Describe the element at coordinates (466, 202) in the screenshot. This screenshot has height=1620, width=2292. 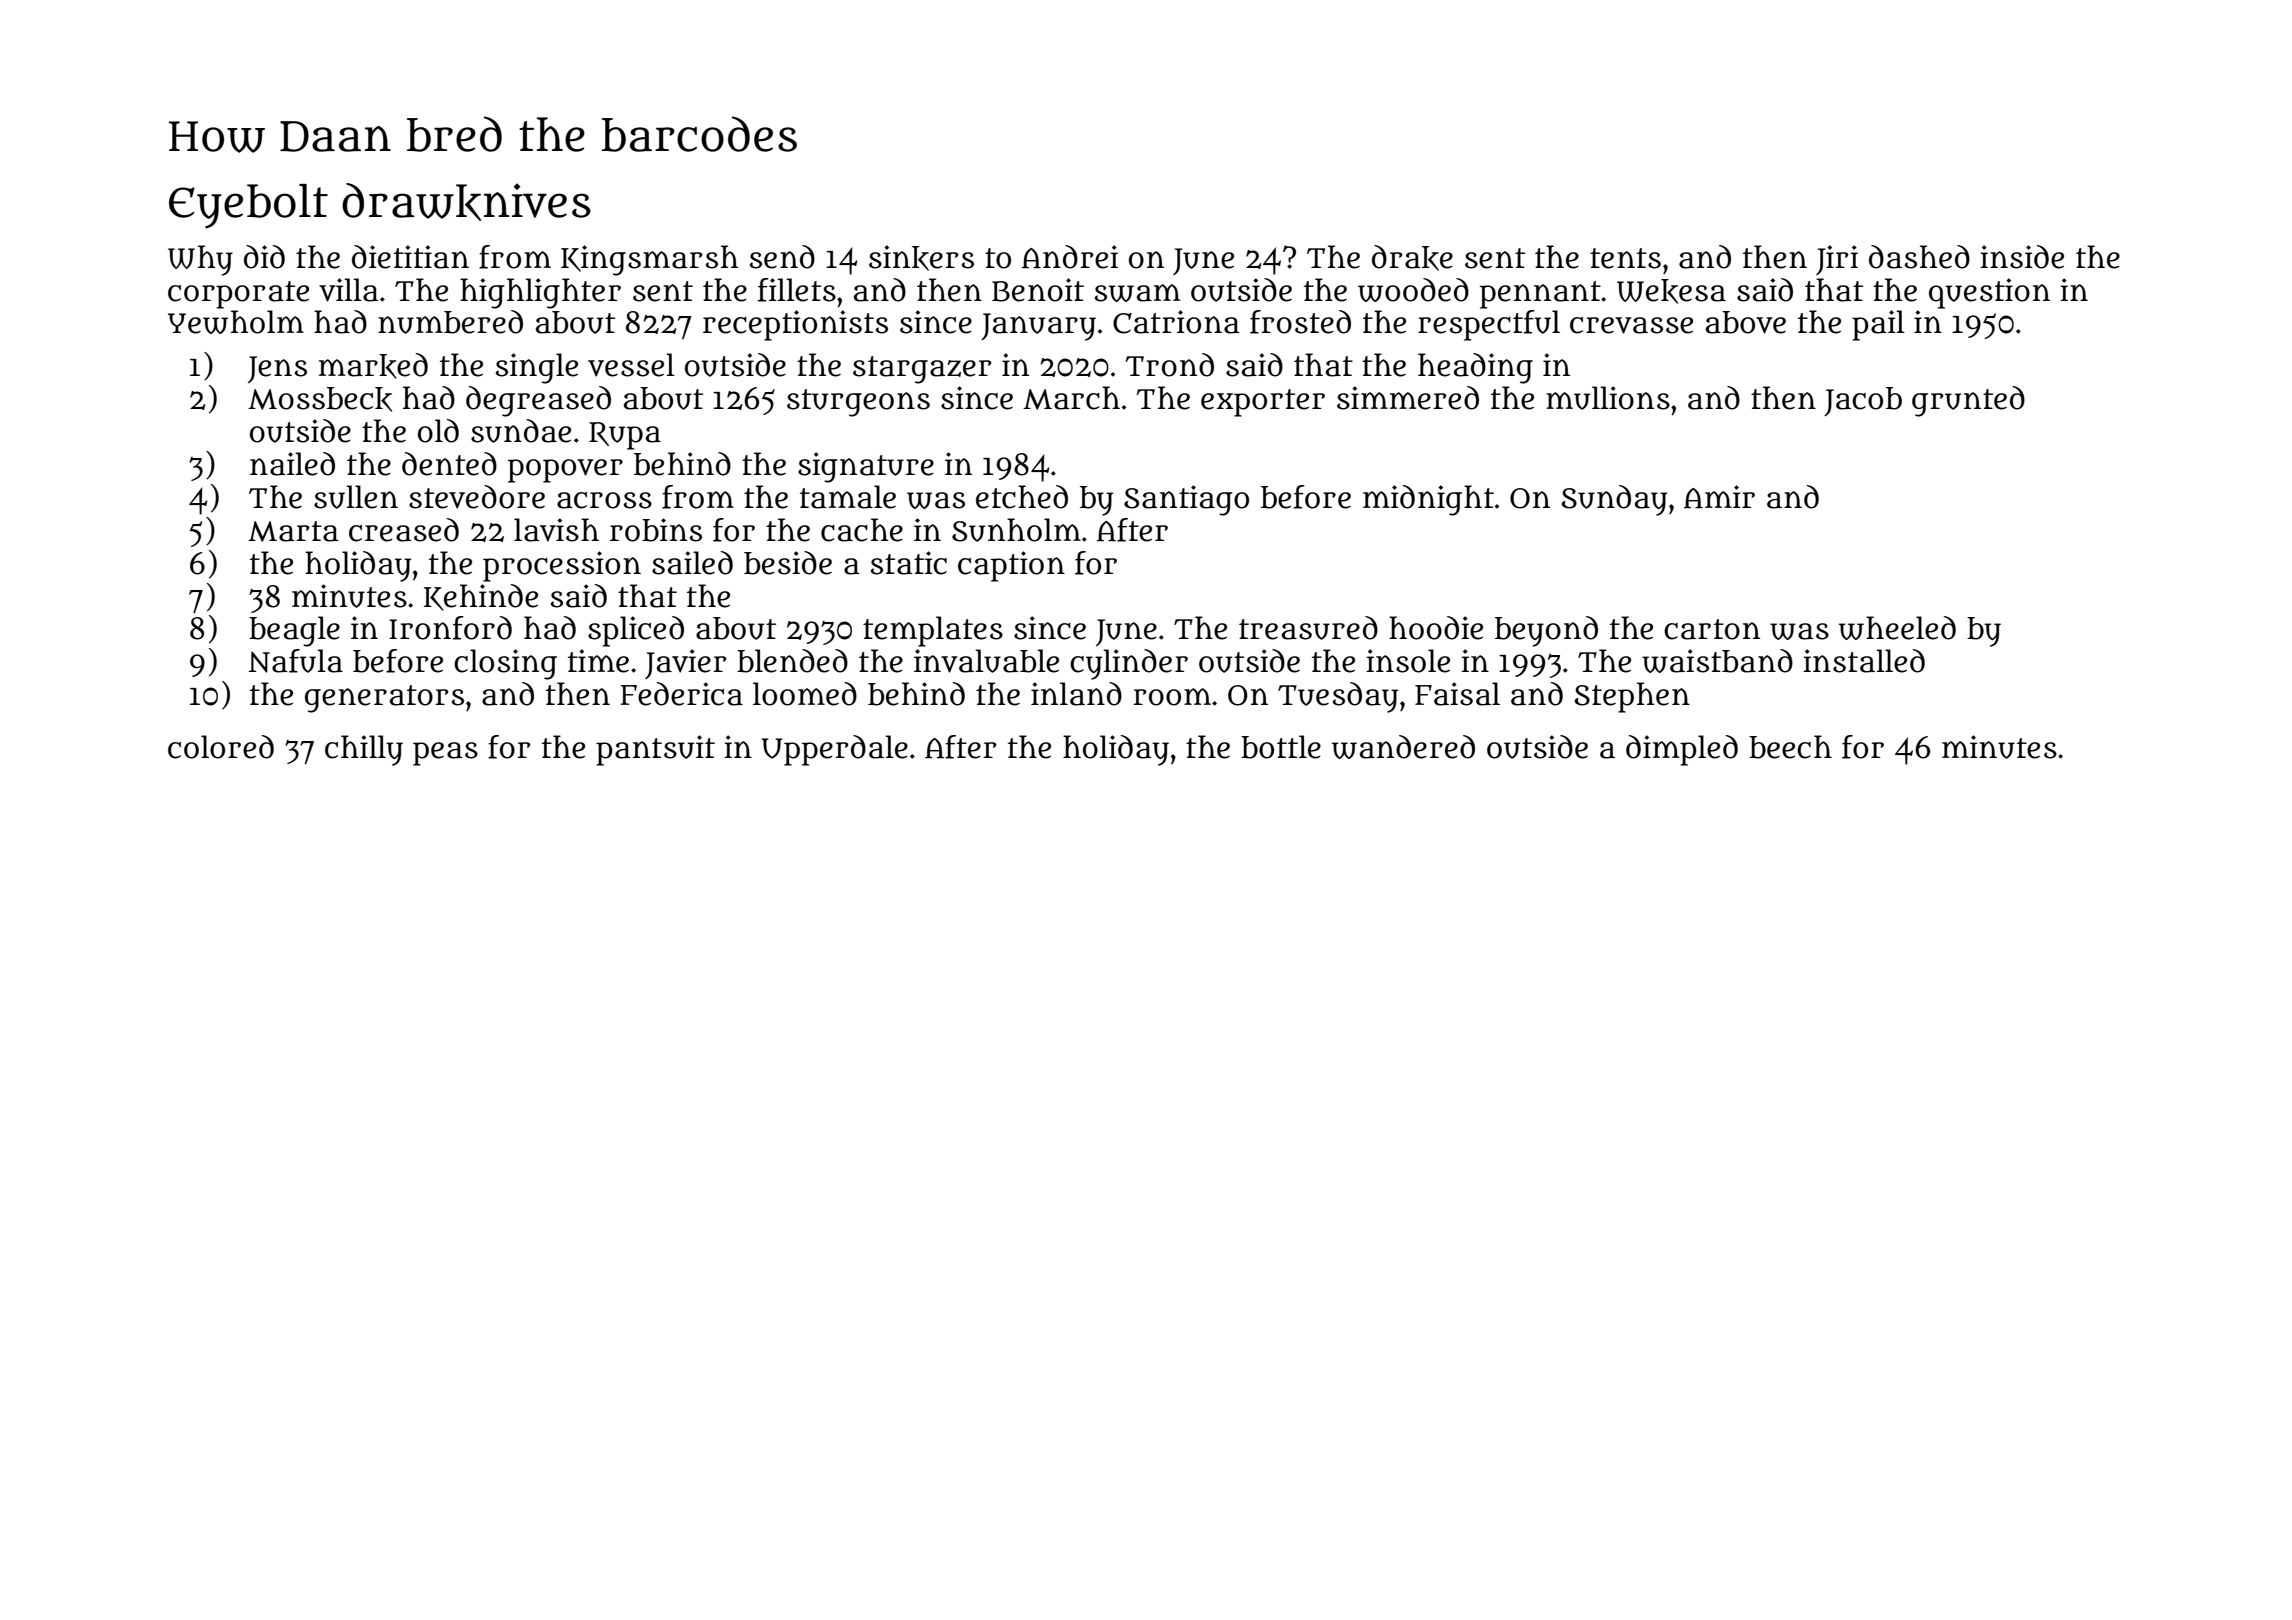
I see `drawknives` at that location.
